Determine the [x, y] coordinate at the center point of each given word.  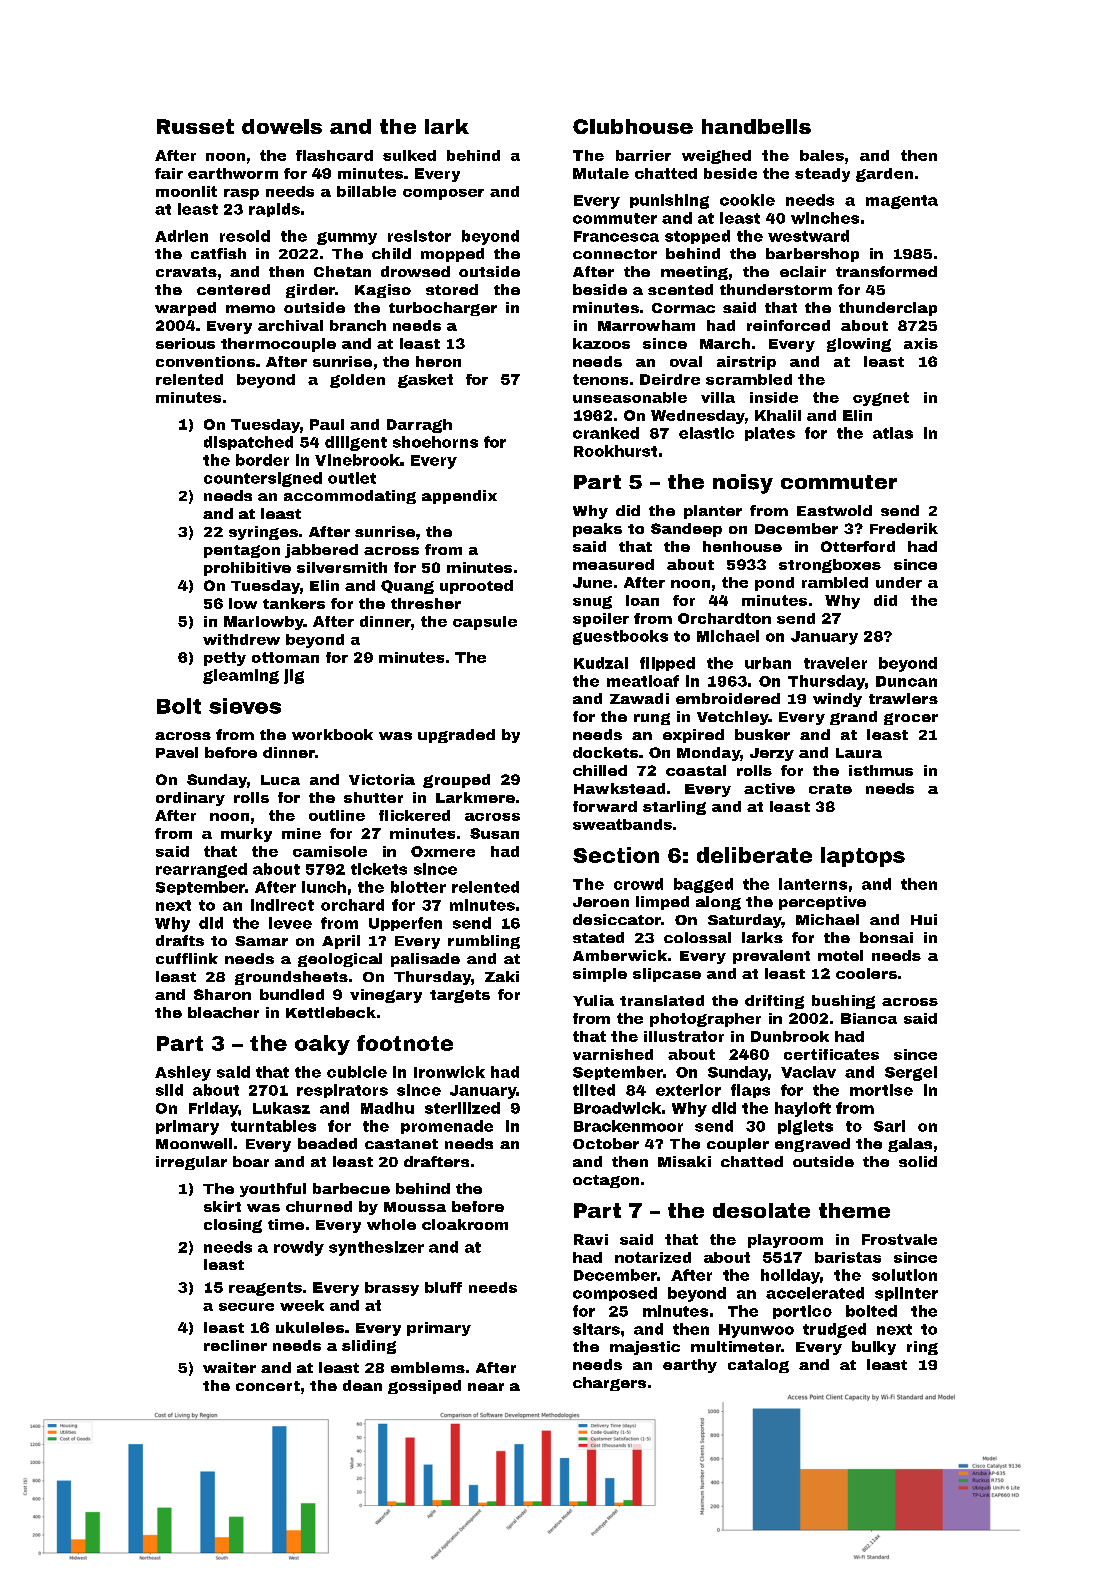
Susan [494, 833]
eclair [803, 271]
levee [290, 923]
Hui [924, 919]
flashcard [334, 155]
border [262, 460]
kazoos [601, 343]
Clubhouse [633, 126]
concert [268, 1386]
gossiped [424, 1387]
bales [822, 155]
